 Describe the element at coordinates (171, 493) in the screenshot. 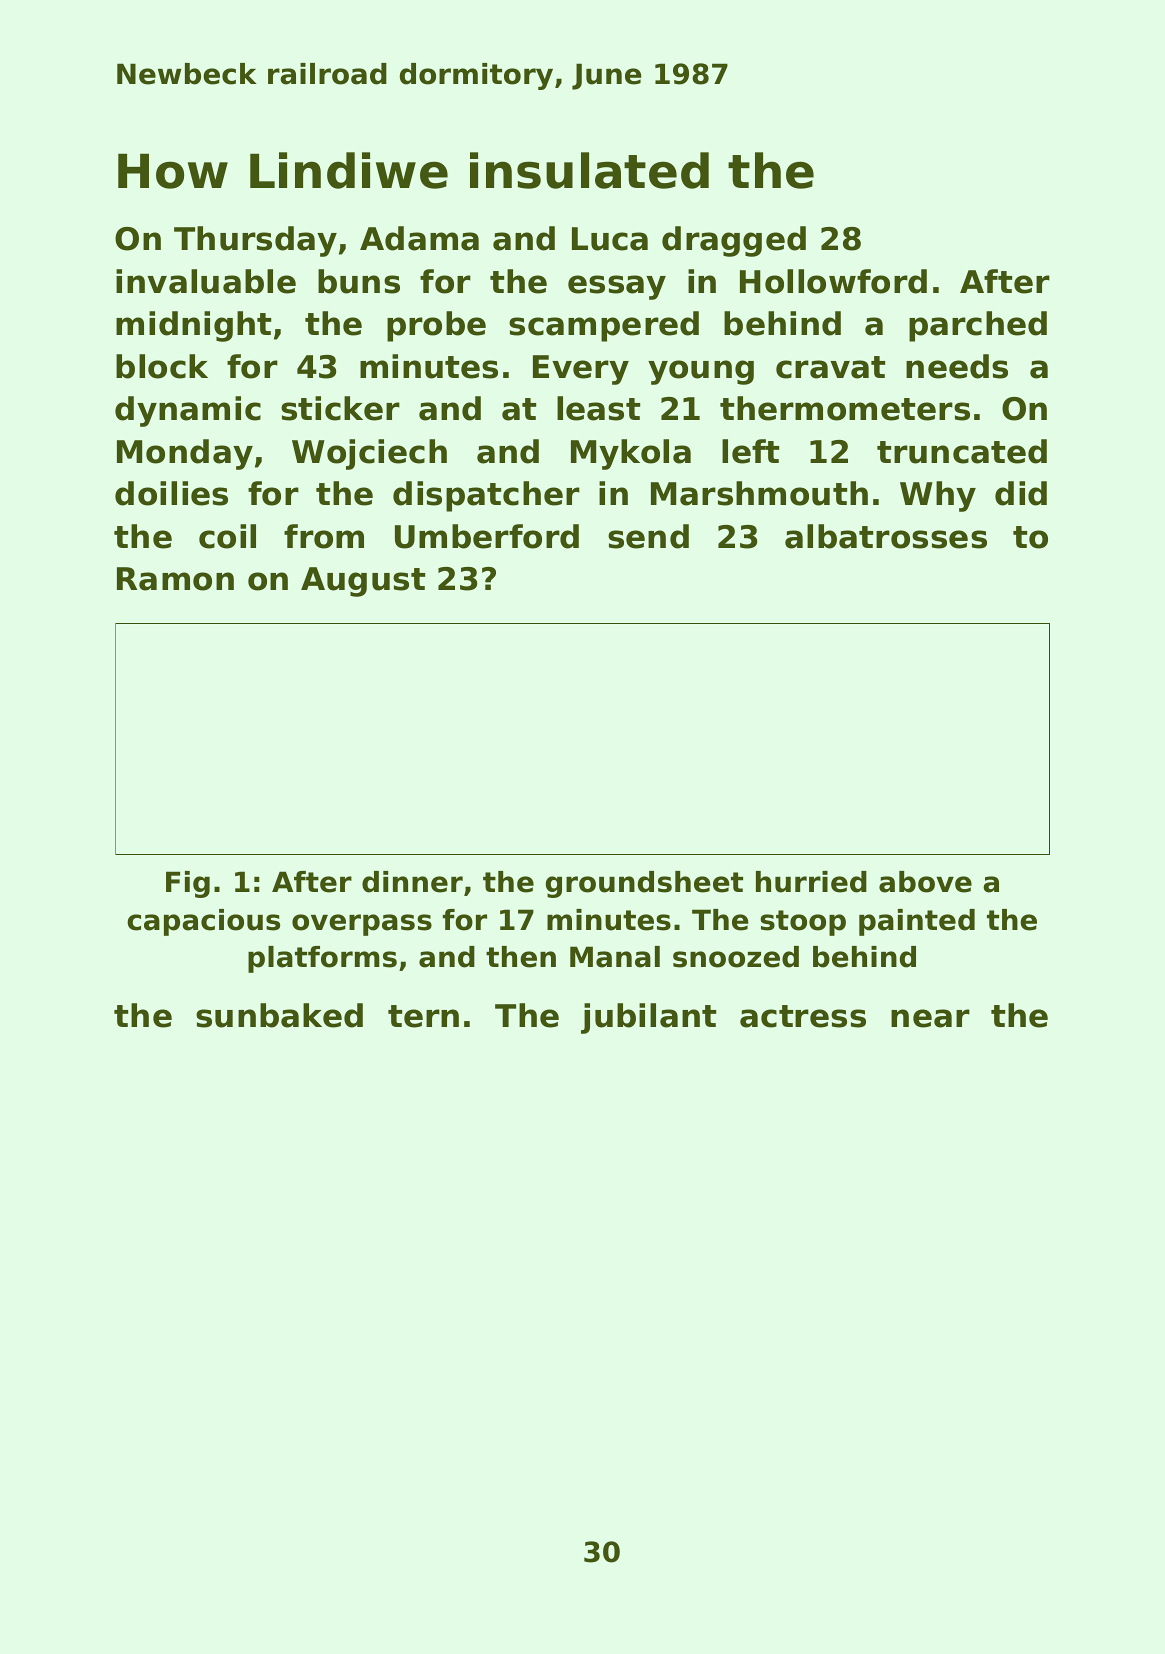

I see `doilies` at that location.
